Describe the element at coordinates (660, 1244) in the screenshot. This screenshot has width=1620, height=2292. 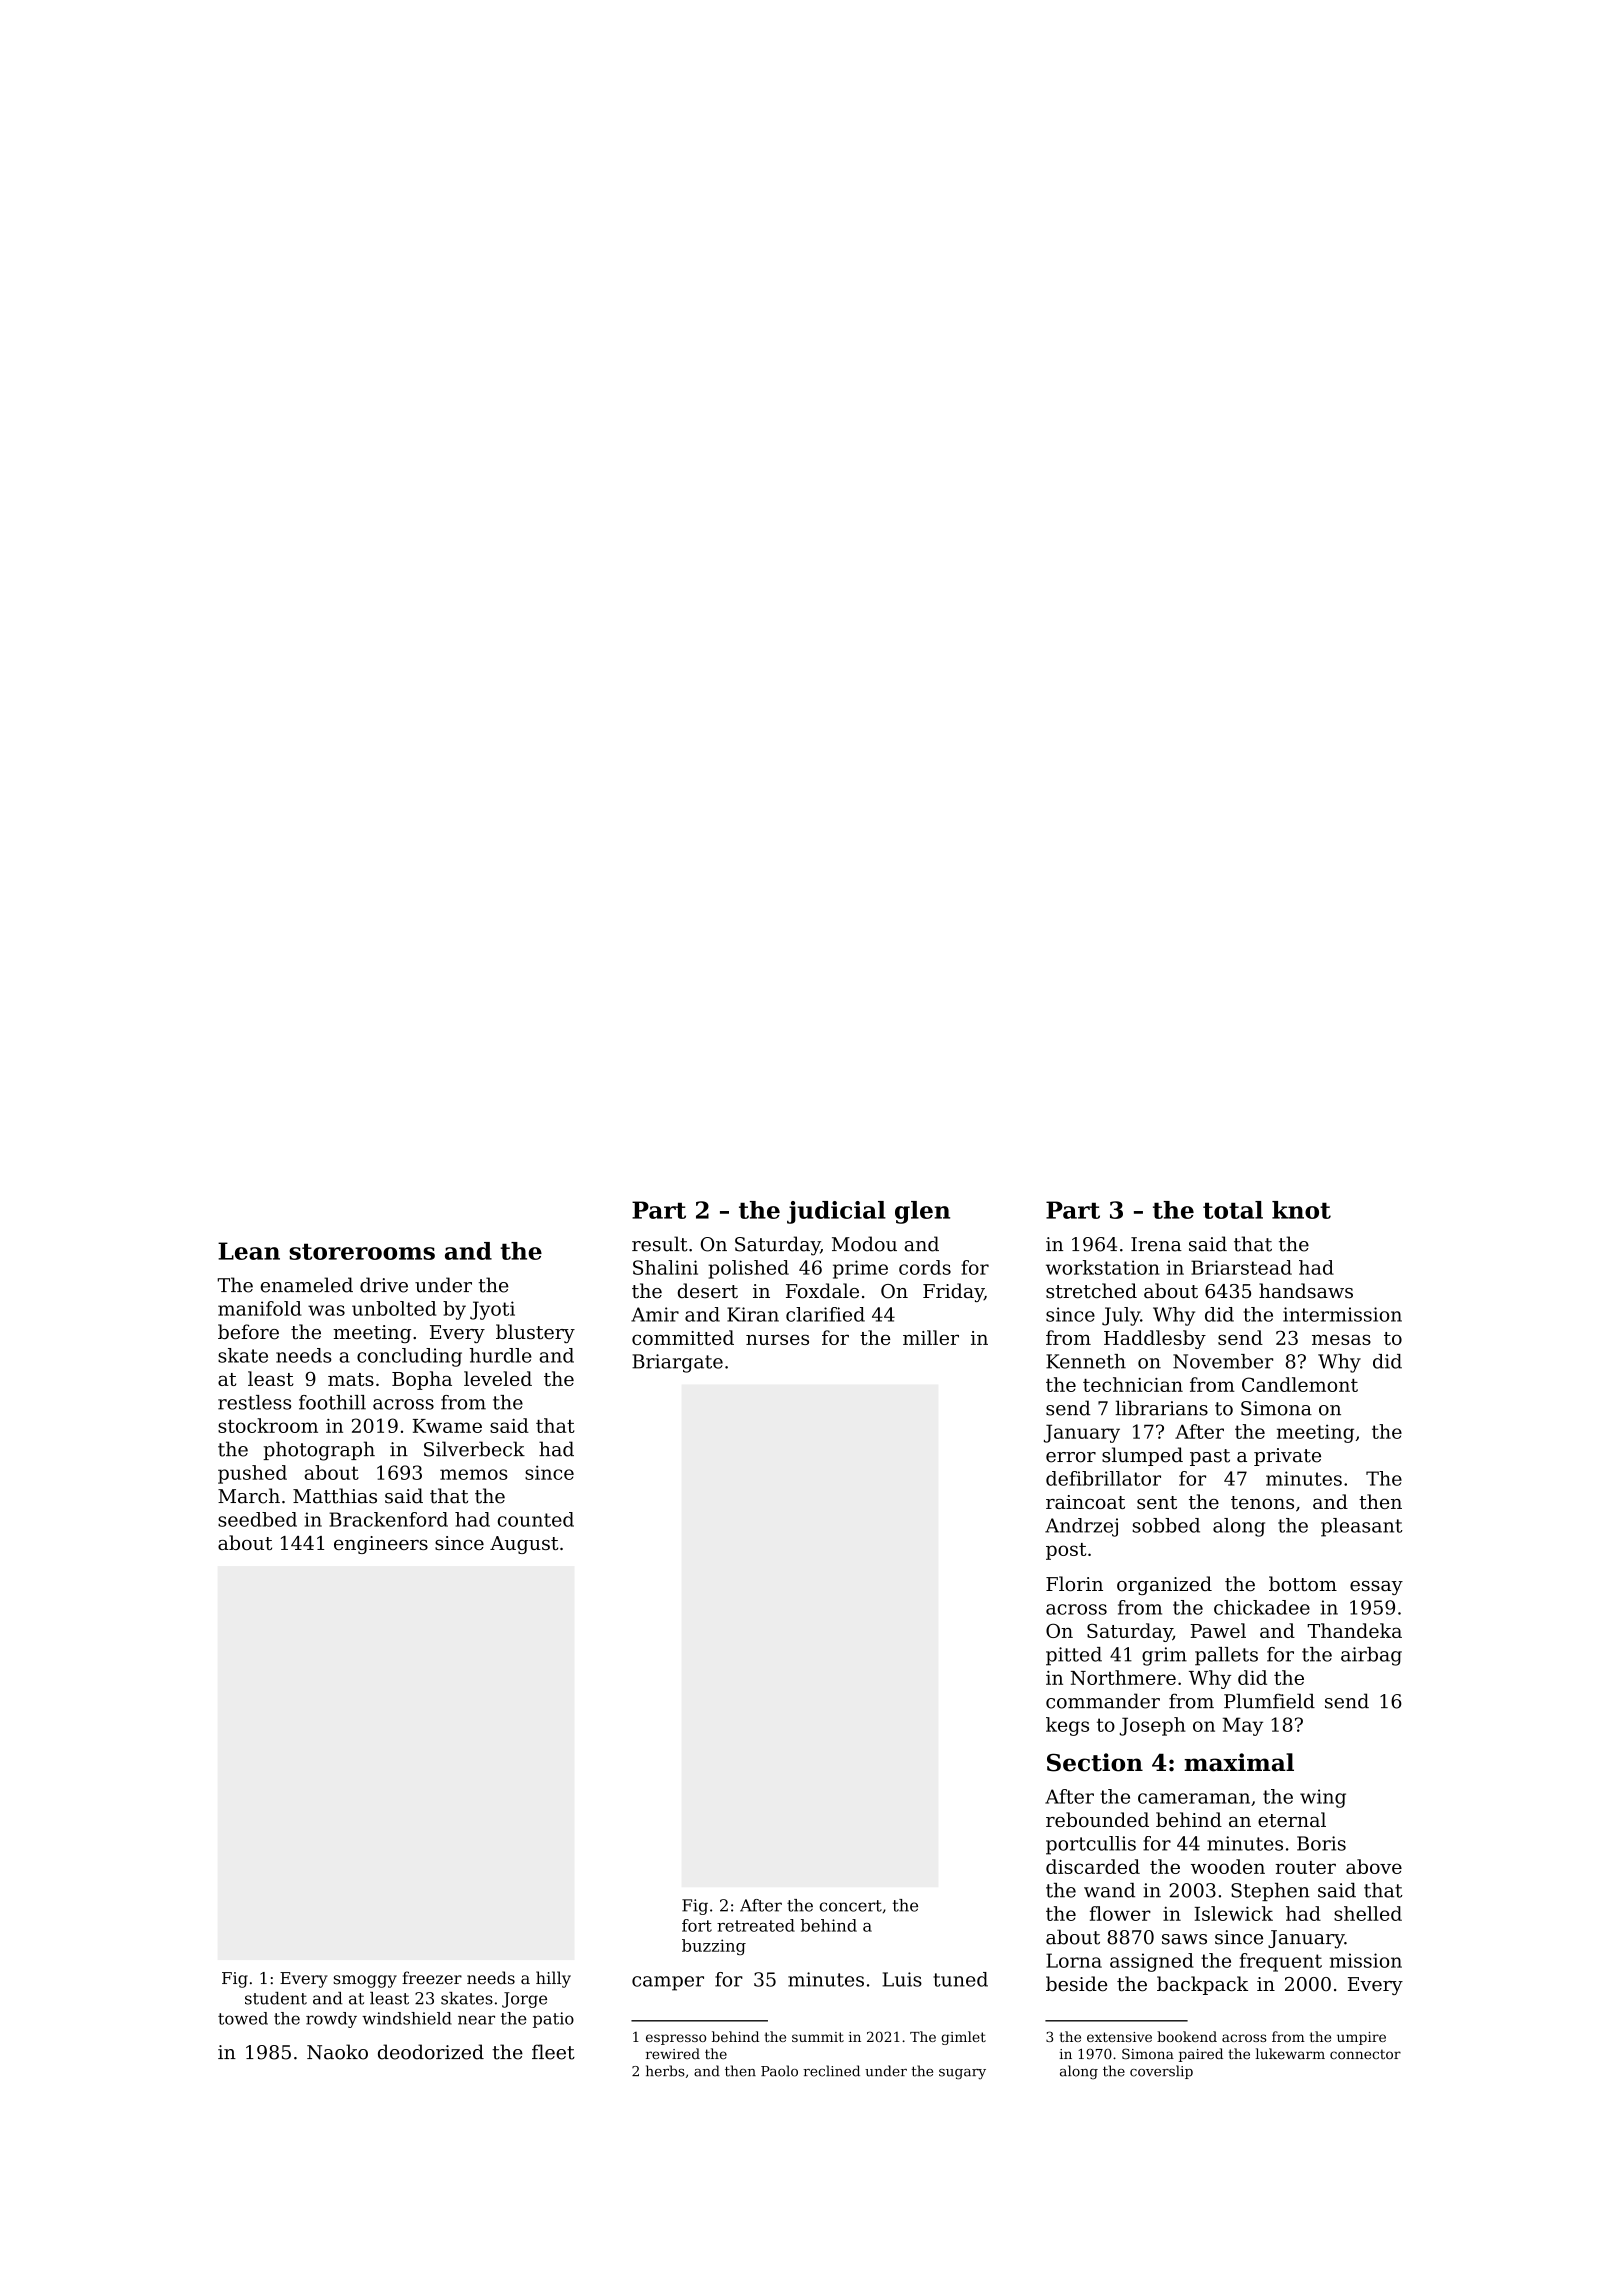
I see `result` at that location.
